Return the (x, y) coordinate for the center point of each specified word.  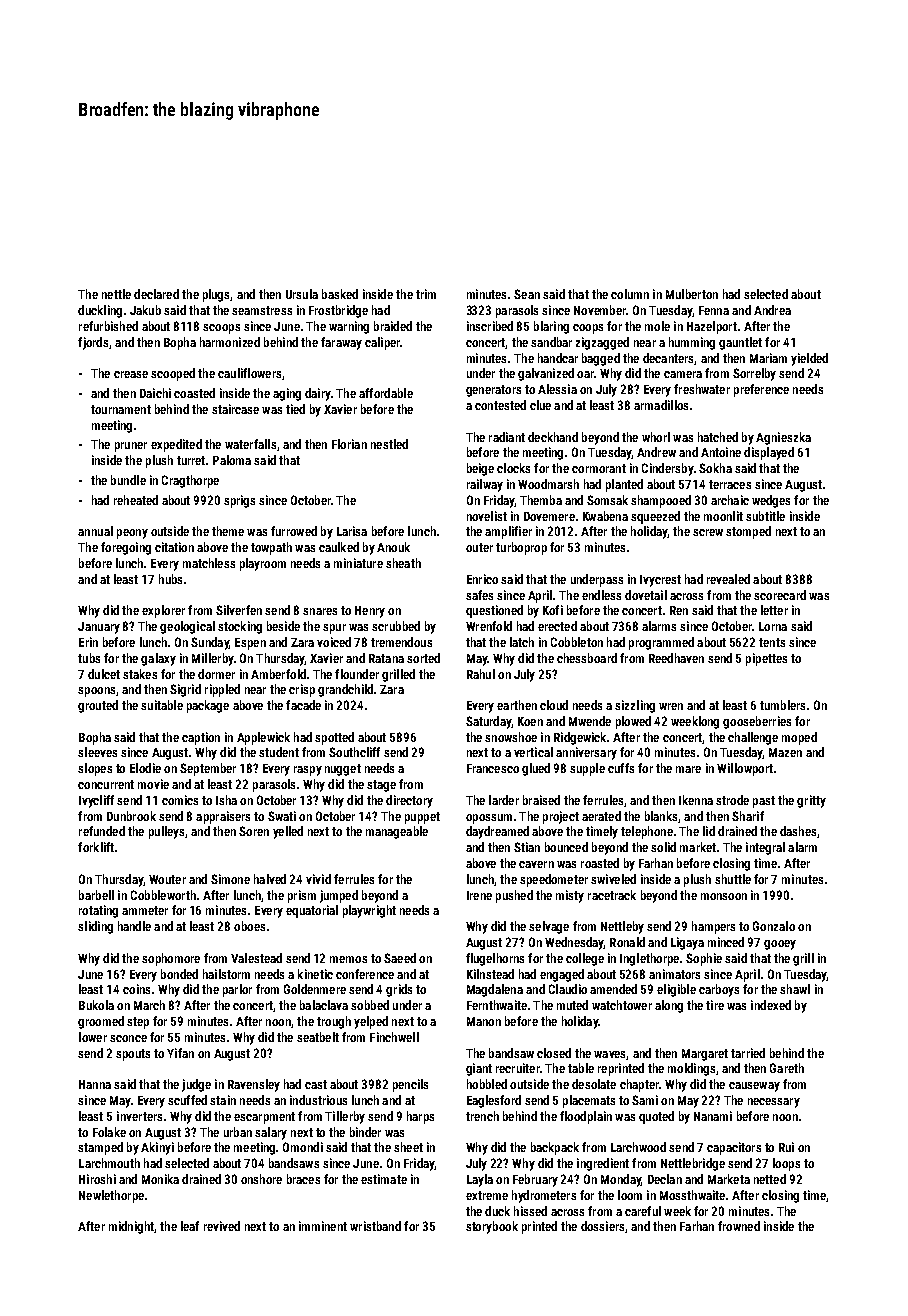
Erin (88, 642)
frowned (739, 1226)
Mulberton (692, 294)
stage (381, 786)
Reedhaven (676, 658)
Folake (109, 1132)
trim (426, 294)
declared (156, 294)
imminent (323, 1226)
